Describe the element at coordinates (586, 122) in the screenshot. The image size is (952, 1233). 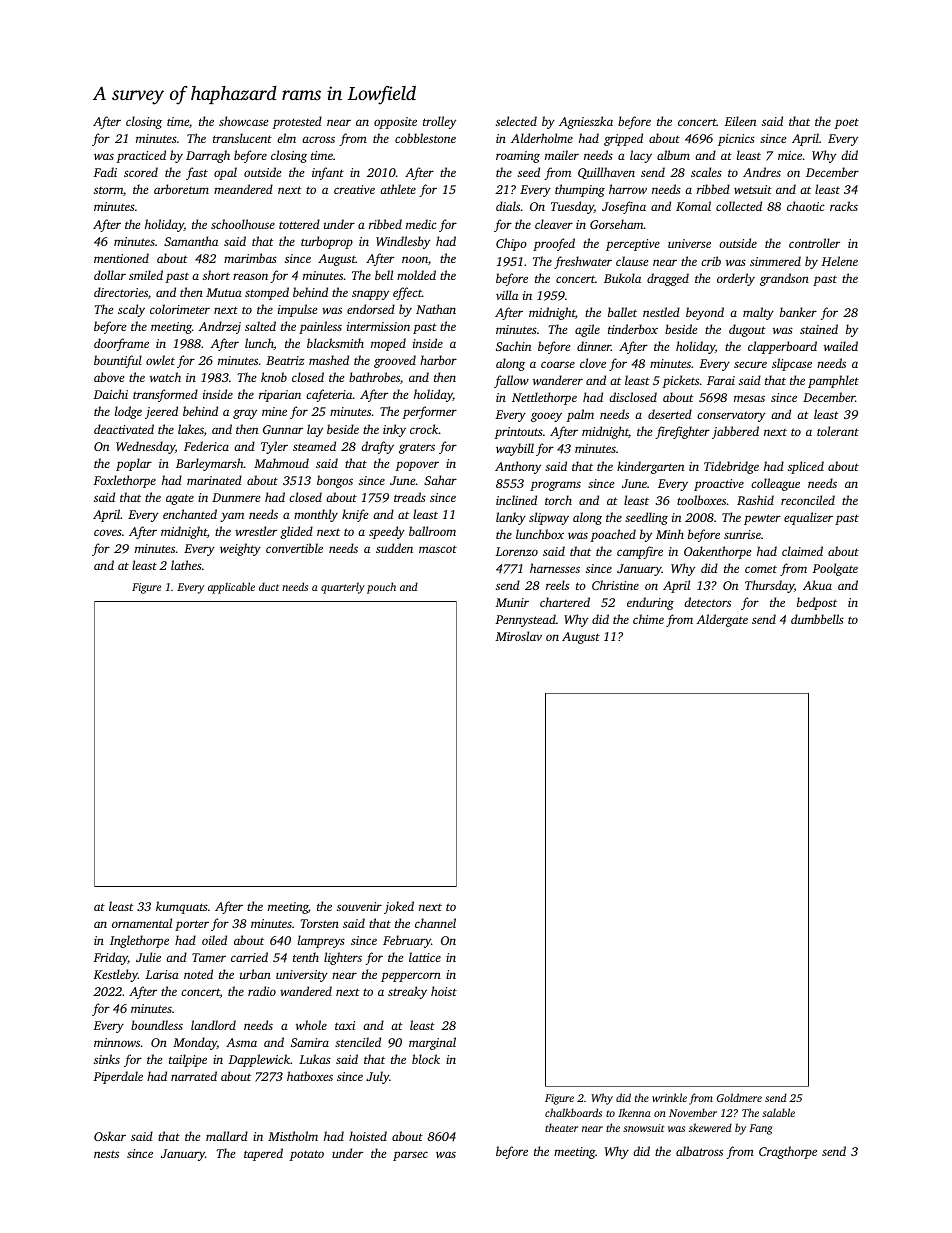
I see `Agnieszka` at that location.
